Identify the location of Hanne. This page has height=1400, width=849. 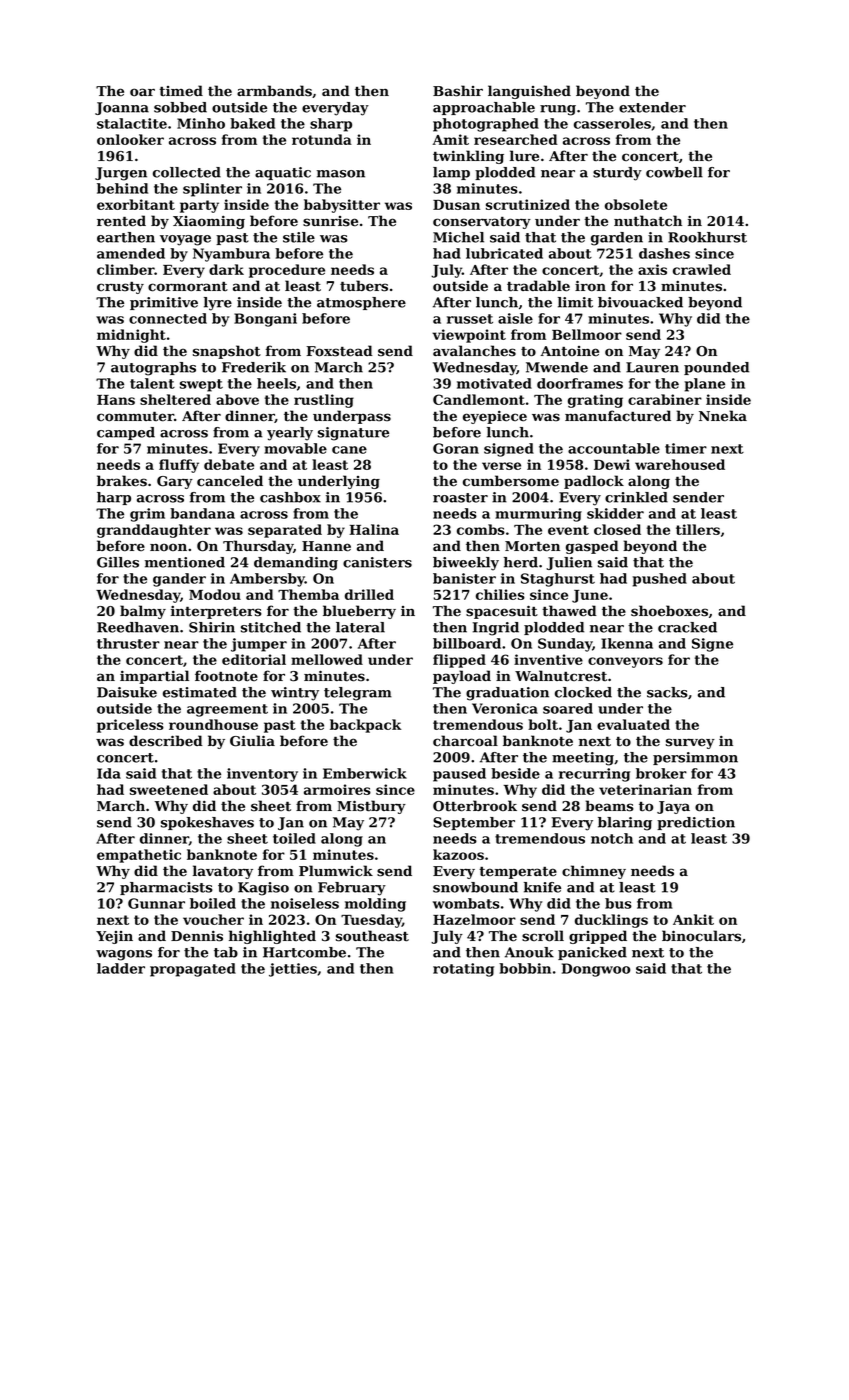
(326, 546).
